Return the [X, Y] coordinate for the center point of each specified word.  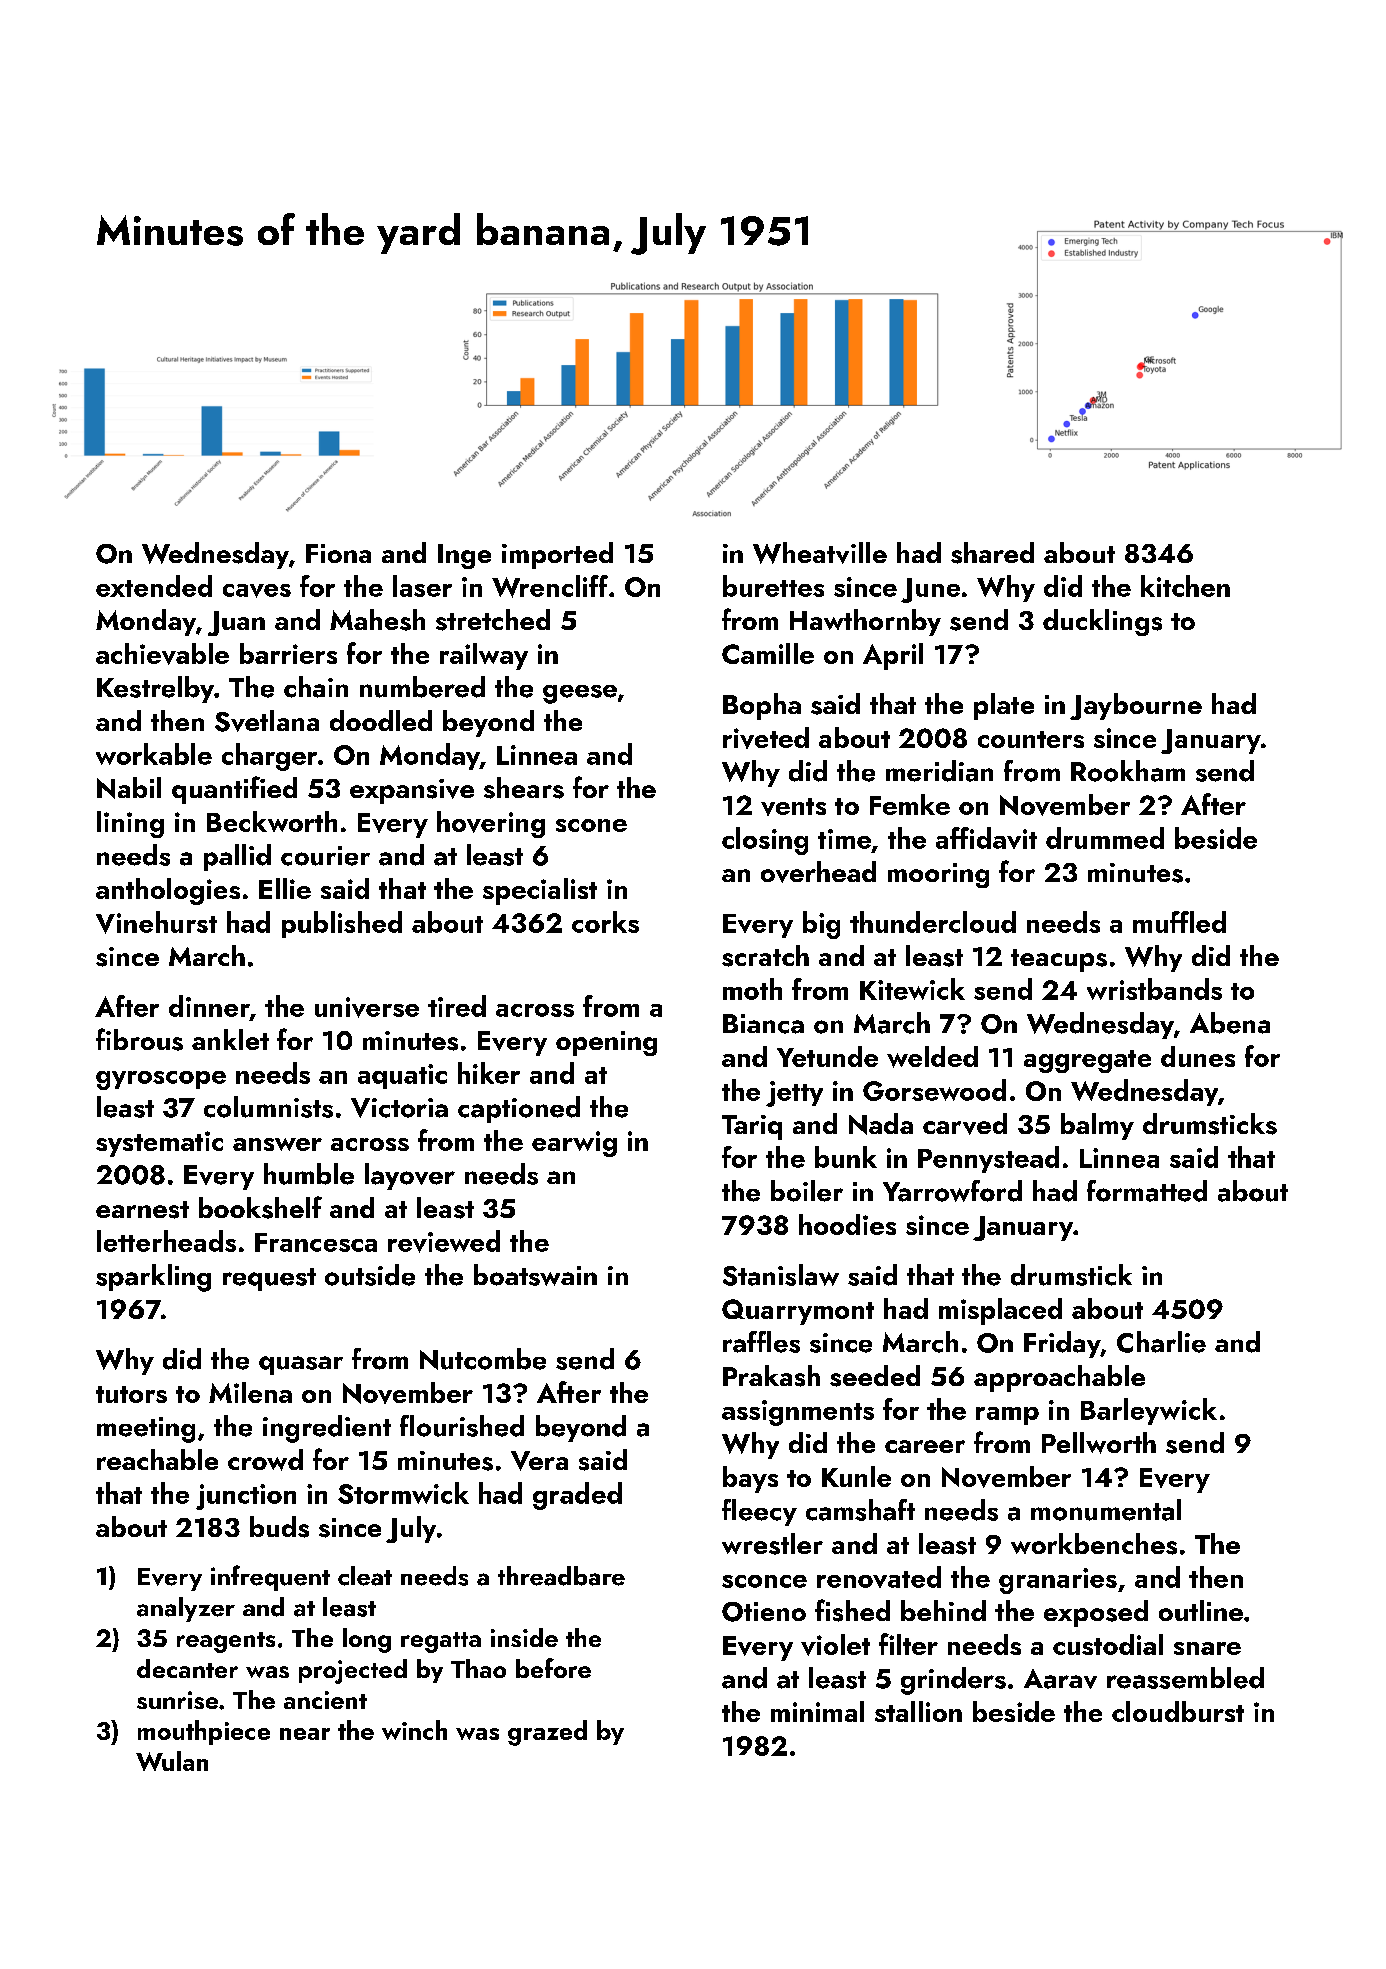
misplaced [1000, 1311]
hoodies [847, 1224]
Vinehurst [156, 922]
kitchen [1185, 586]
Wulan [172, 1761]
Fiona [338, 553]
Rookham [1128, 771]
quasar [301, 1365]
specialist [540, 891]
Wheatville [820, 553]
